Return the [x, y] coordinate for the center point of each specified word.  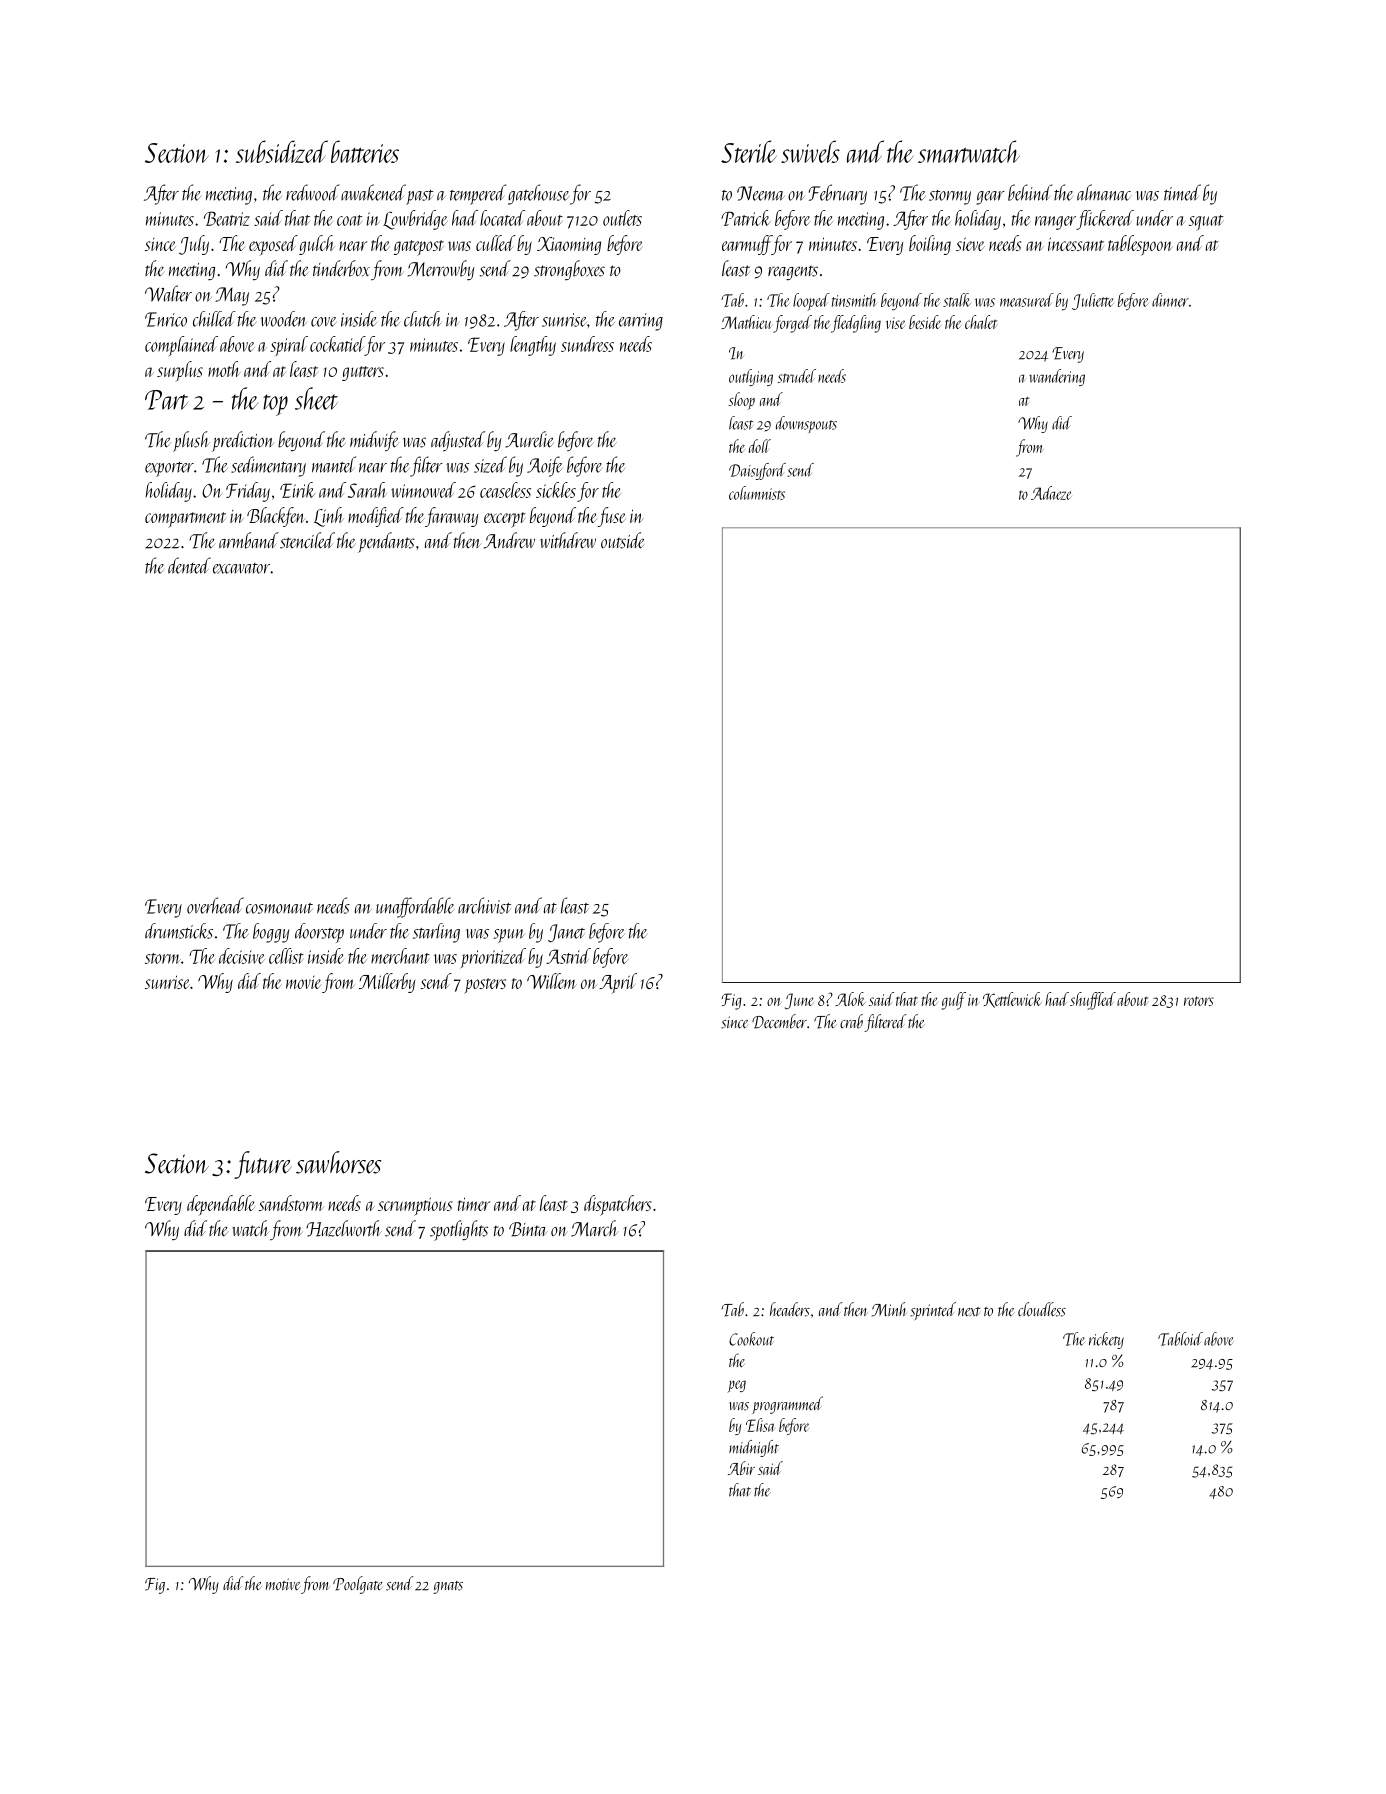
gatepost [419, 248]
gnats [448, 1587]
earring [641, 322]
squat [1206, 223]
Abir [741, 1468]
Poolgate [357, 1585]
